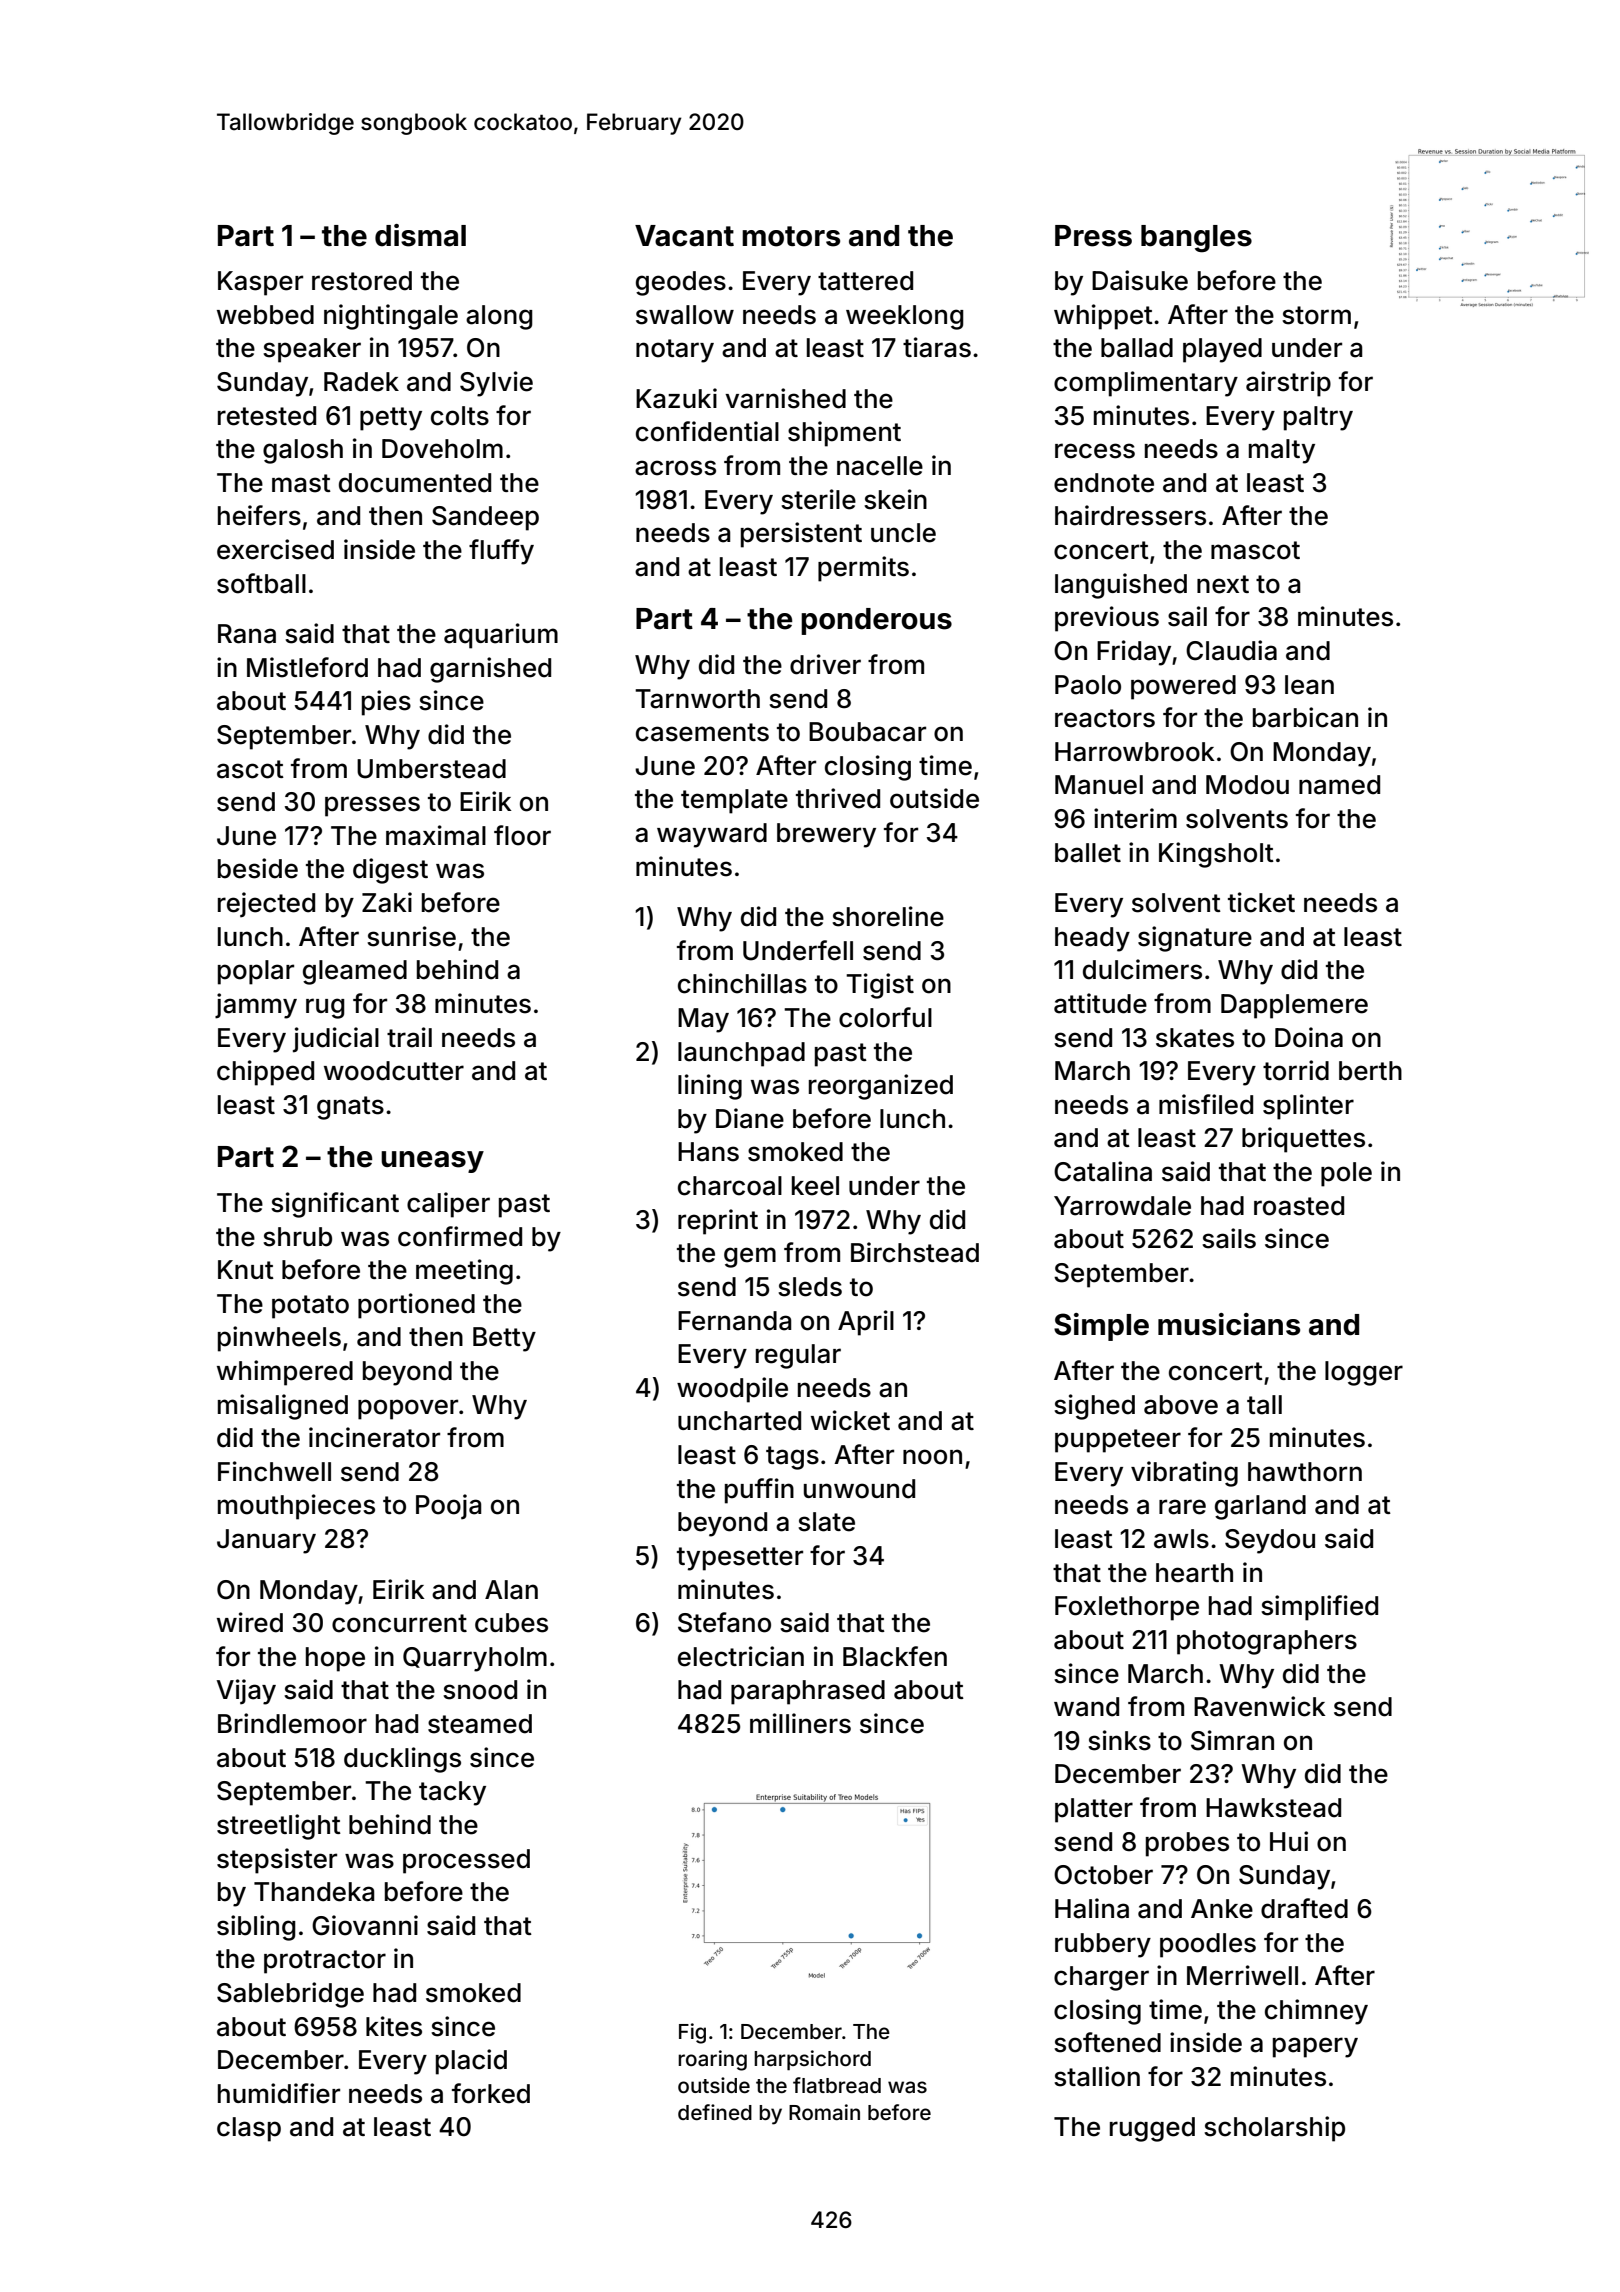 This screenshot has width=1620, height=2292. What do you see at coordinates (903, 533) in the screenshot?
I see `uncle` at bounding box center [903, 533].
